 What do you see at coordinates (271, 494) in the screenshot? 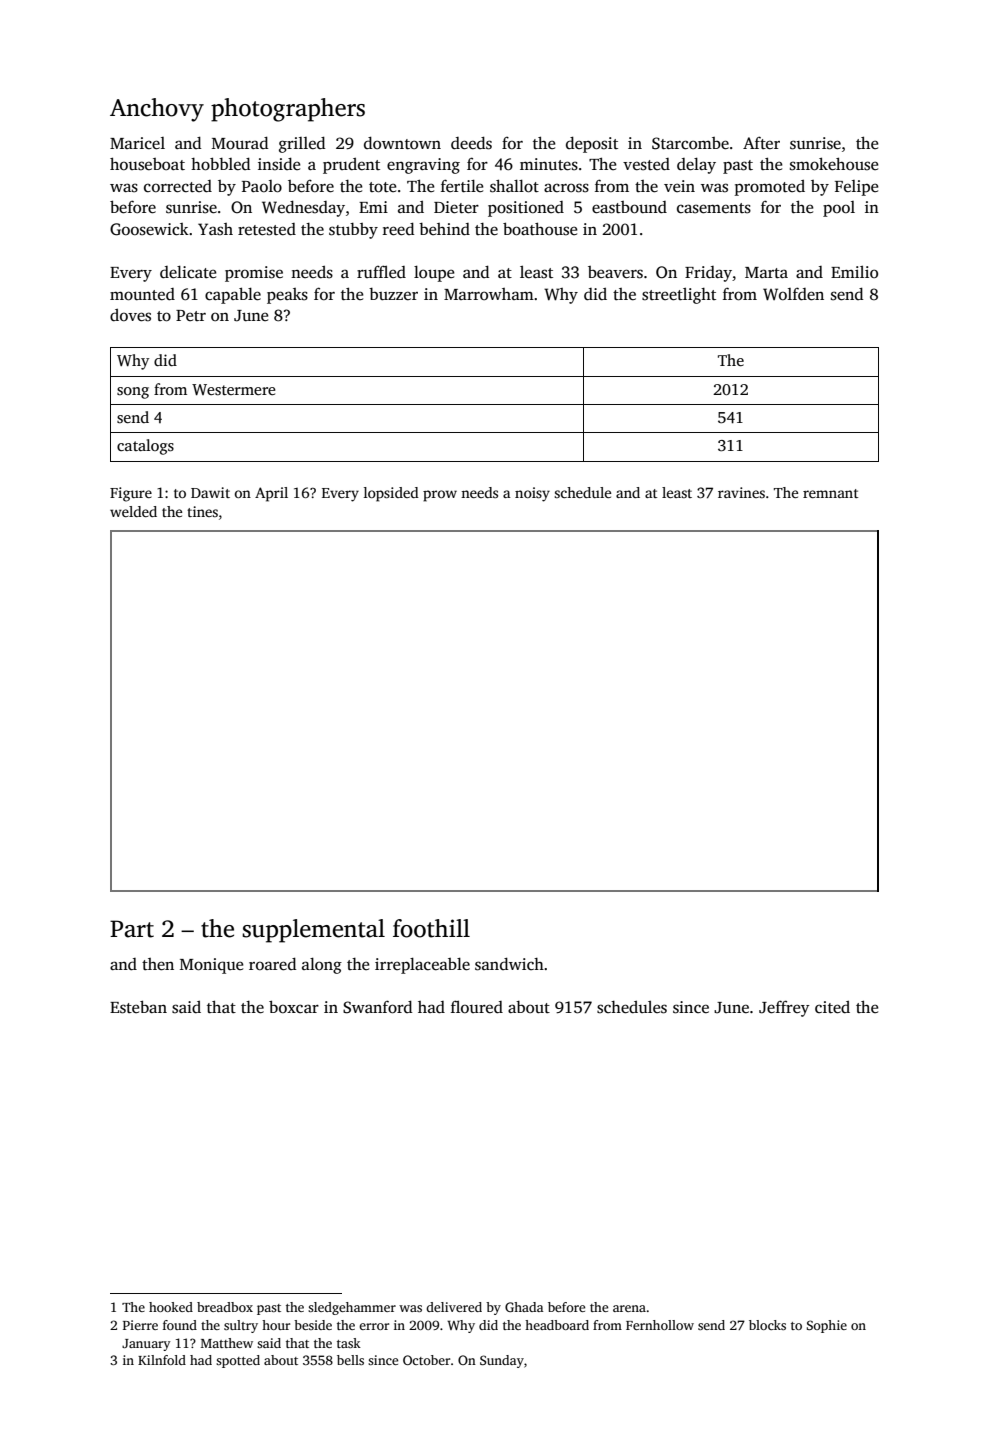
I see `April` at bounding box center [271, 494].
